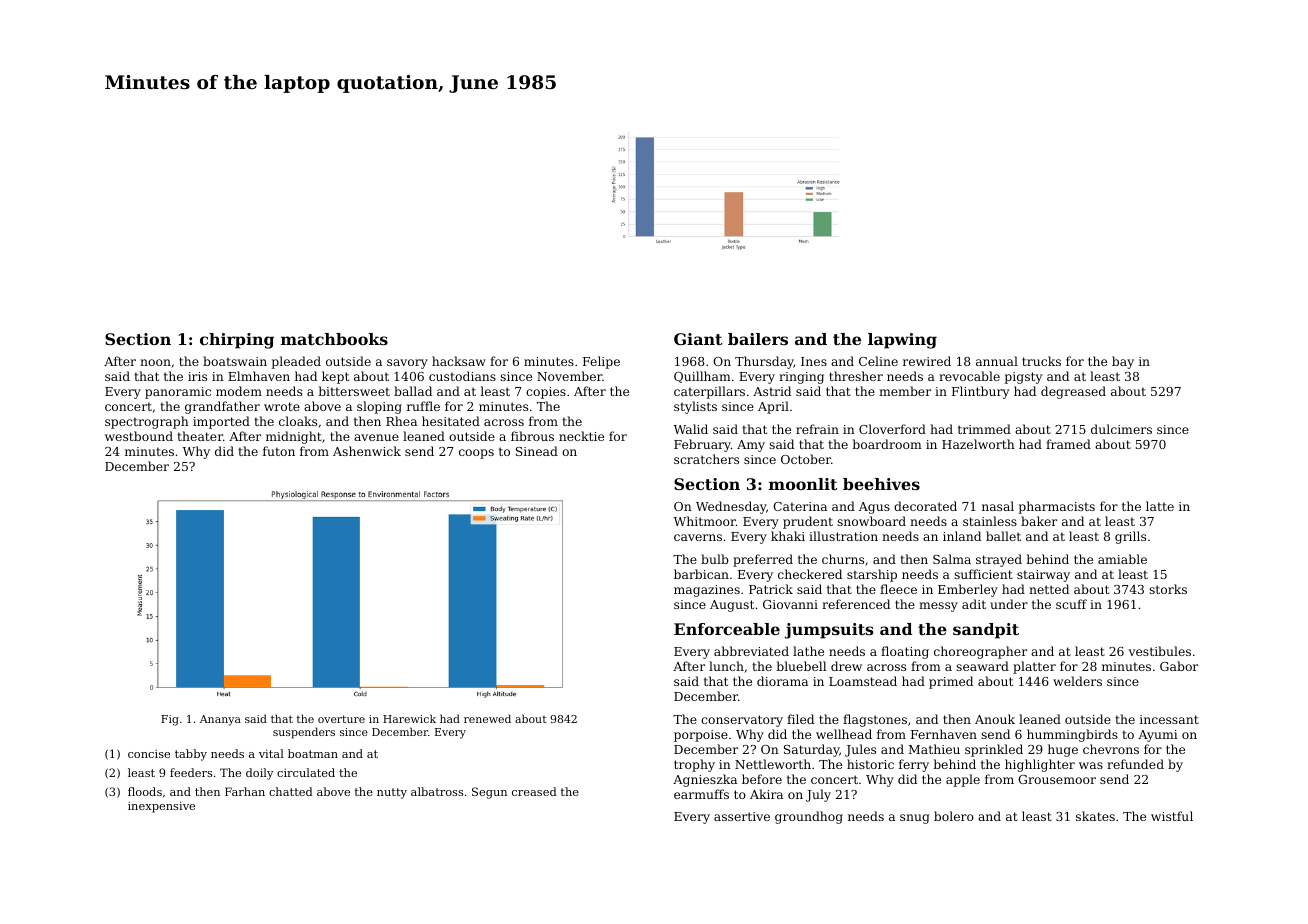  Describe the element at coordinates (742, 721) in the page. I see `conservatory` at that location.
